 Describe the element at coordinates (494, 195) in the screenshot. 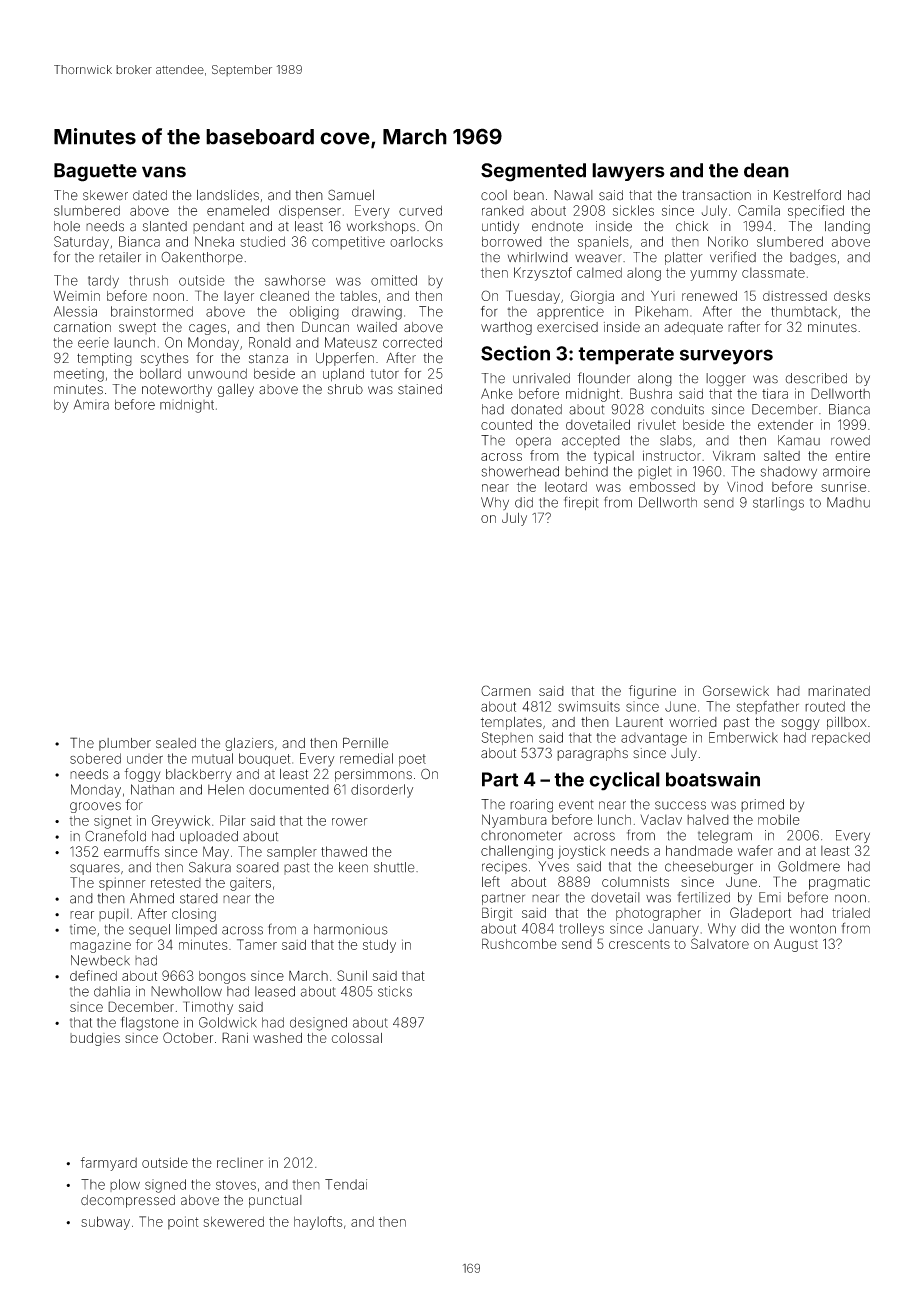

I see `cool` at that location.
